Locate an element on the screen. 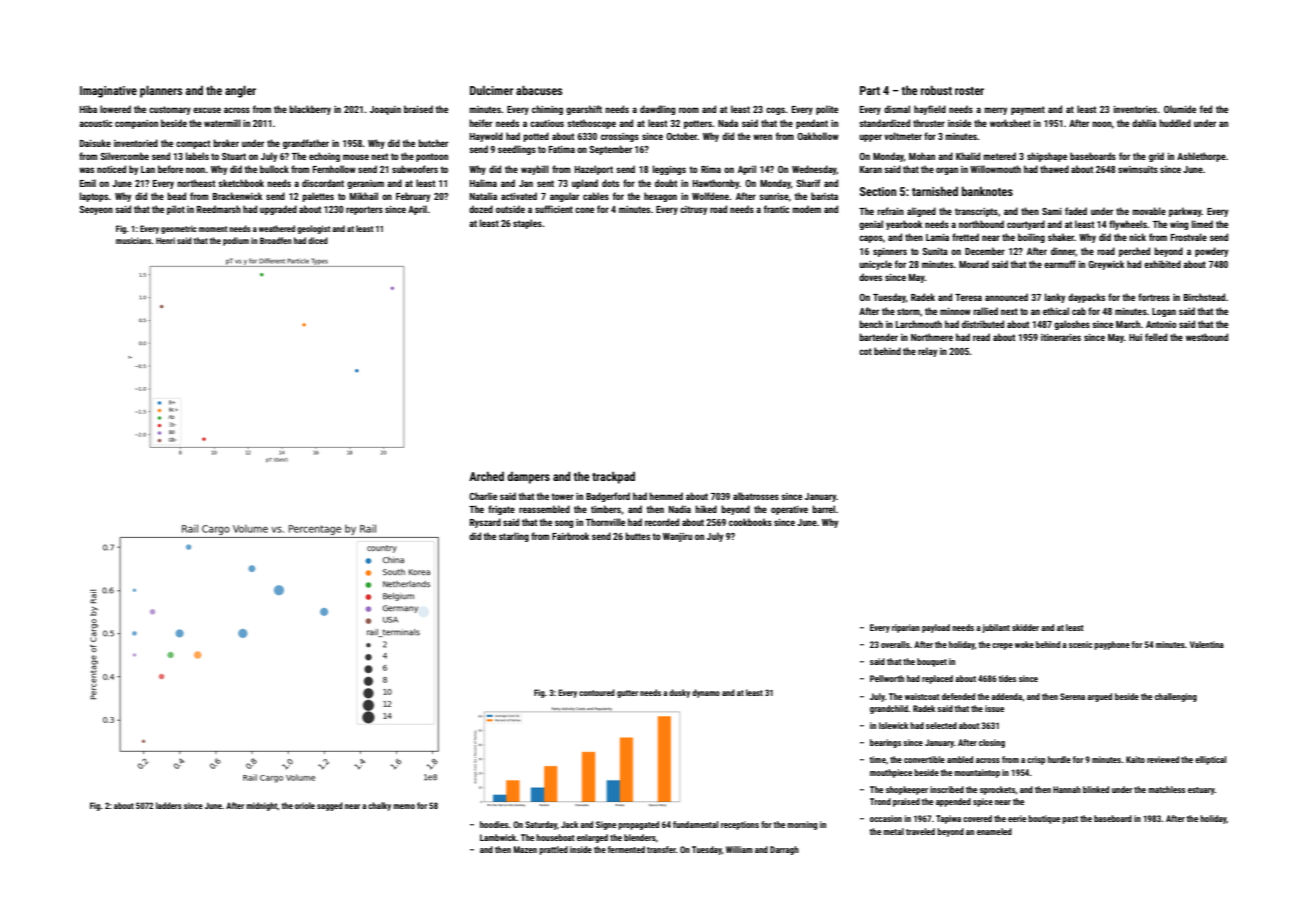 The width and height of the screenshot is (1308, 924). podium is located at coordinates (236, 241).
